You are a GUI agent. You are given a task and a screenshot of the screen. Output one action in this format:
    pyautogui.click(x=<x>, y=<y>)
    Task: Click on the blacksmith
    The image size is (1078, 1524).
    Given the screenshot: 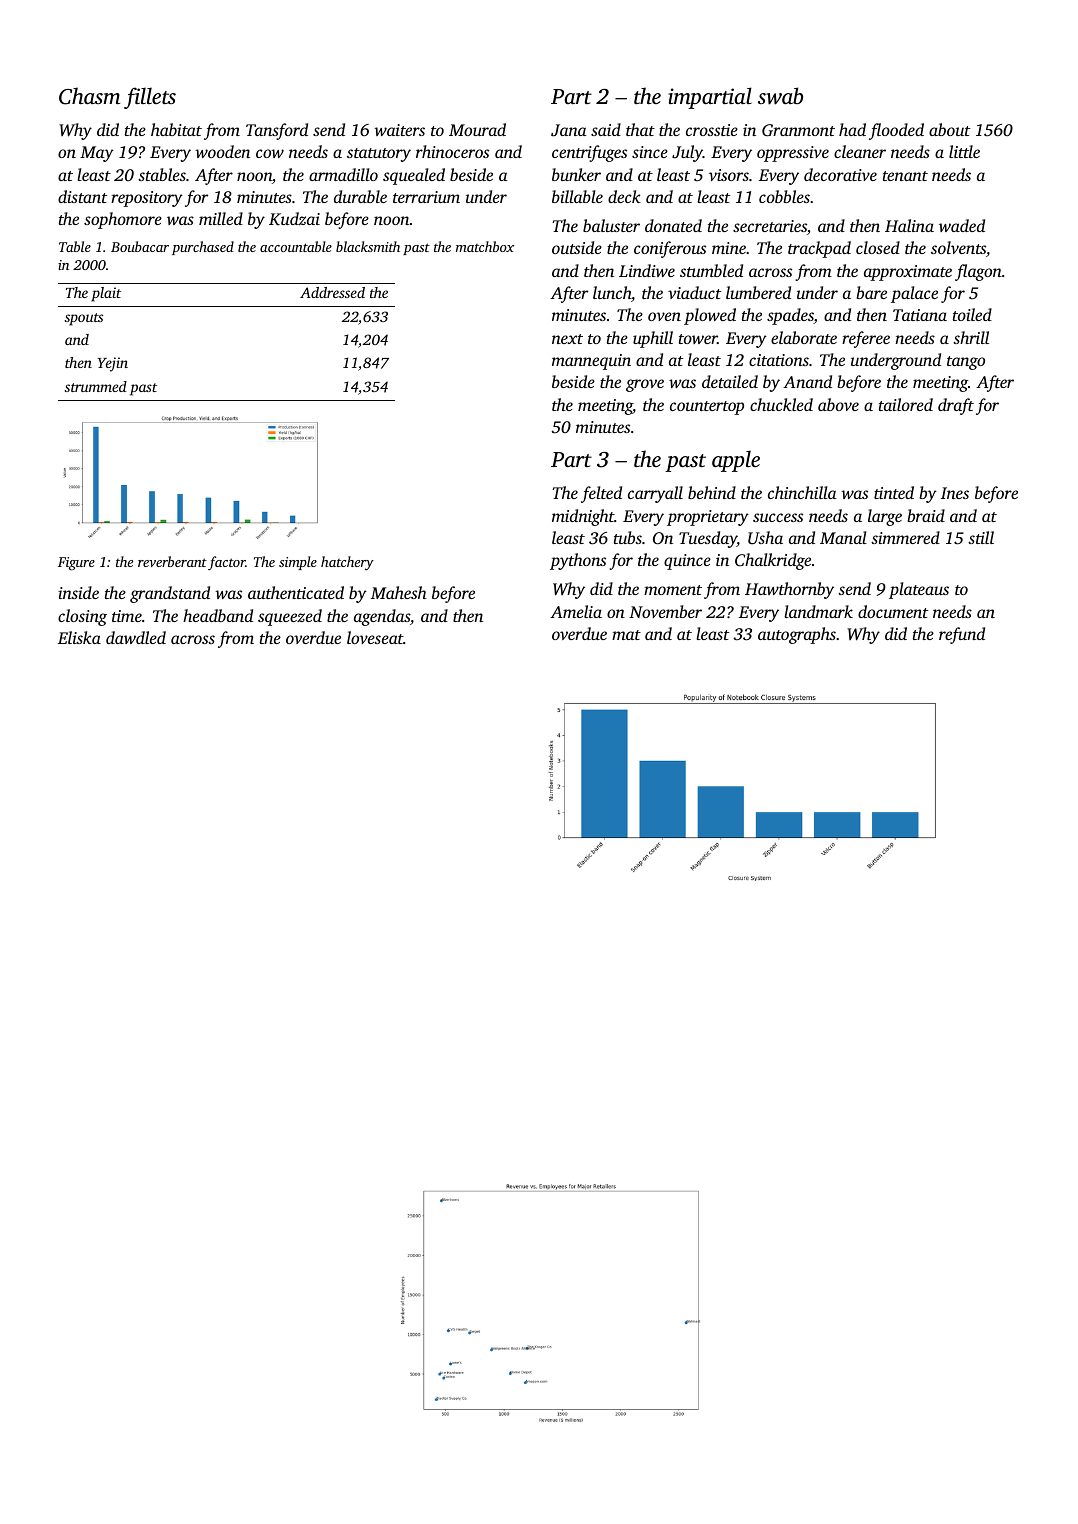 What is the action you would take?
    pyautogui.click(x=368, y=246)
